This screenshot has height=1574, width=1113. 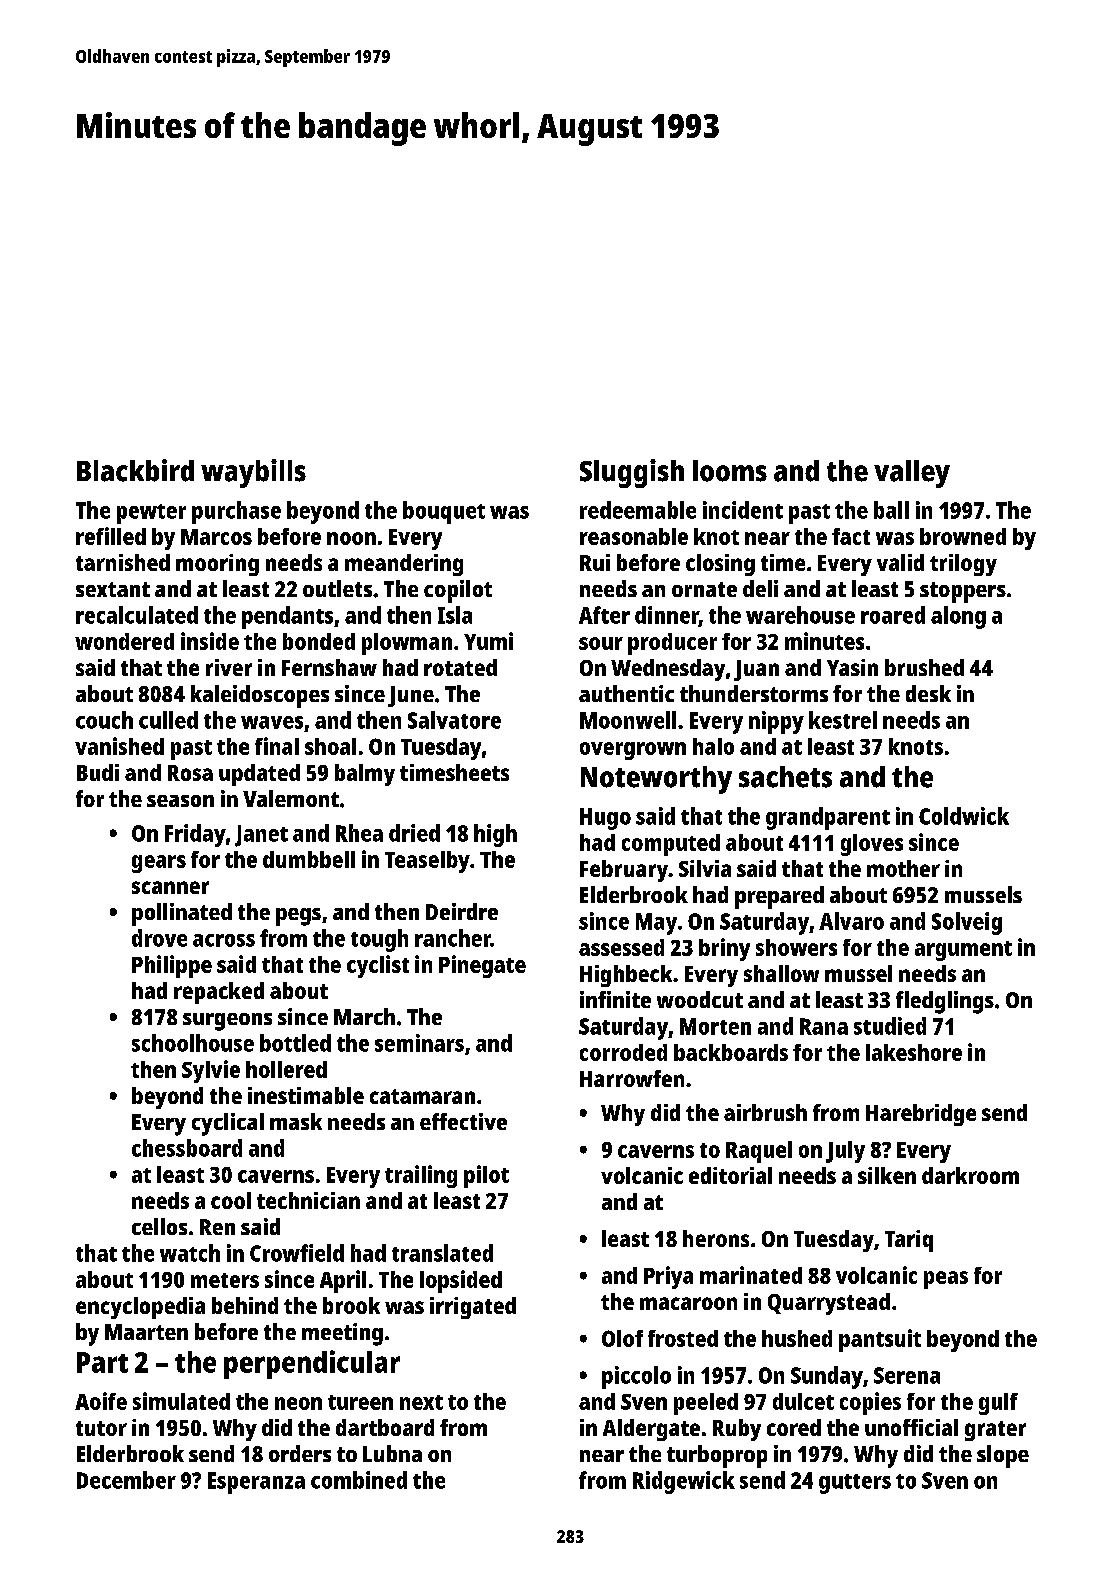 I want to click on schoolhouse, so click(x=193, y=1043).
